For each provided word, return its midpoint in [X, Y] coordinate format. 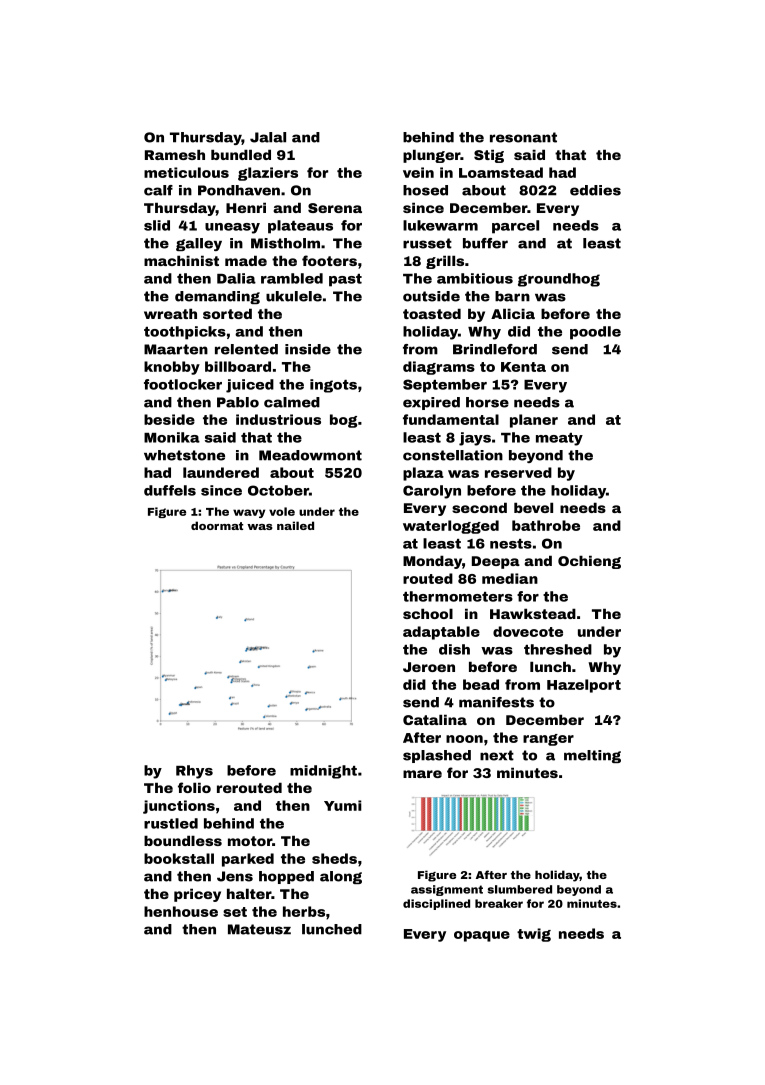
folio [194, 787]
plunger [432, 156]
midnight [323, 772]
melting [592, 756]
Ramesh [175, 155]
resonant [523, 137]
